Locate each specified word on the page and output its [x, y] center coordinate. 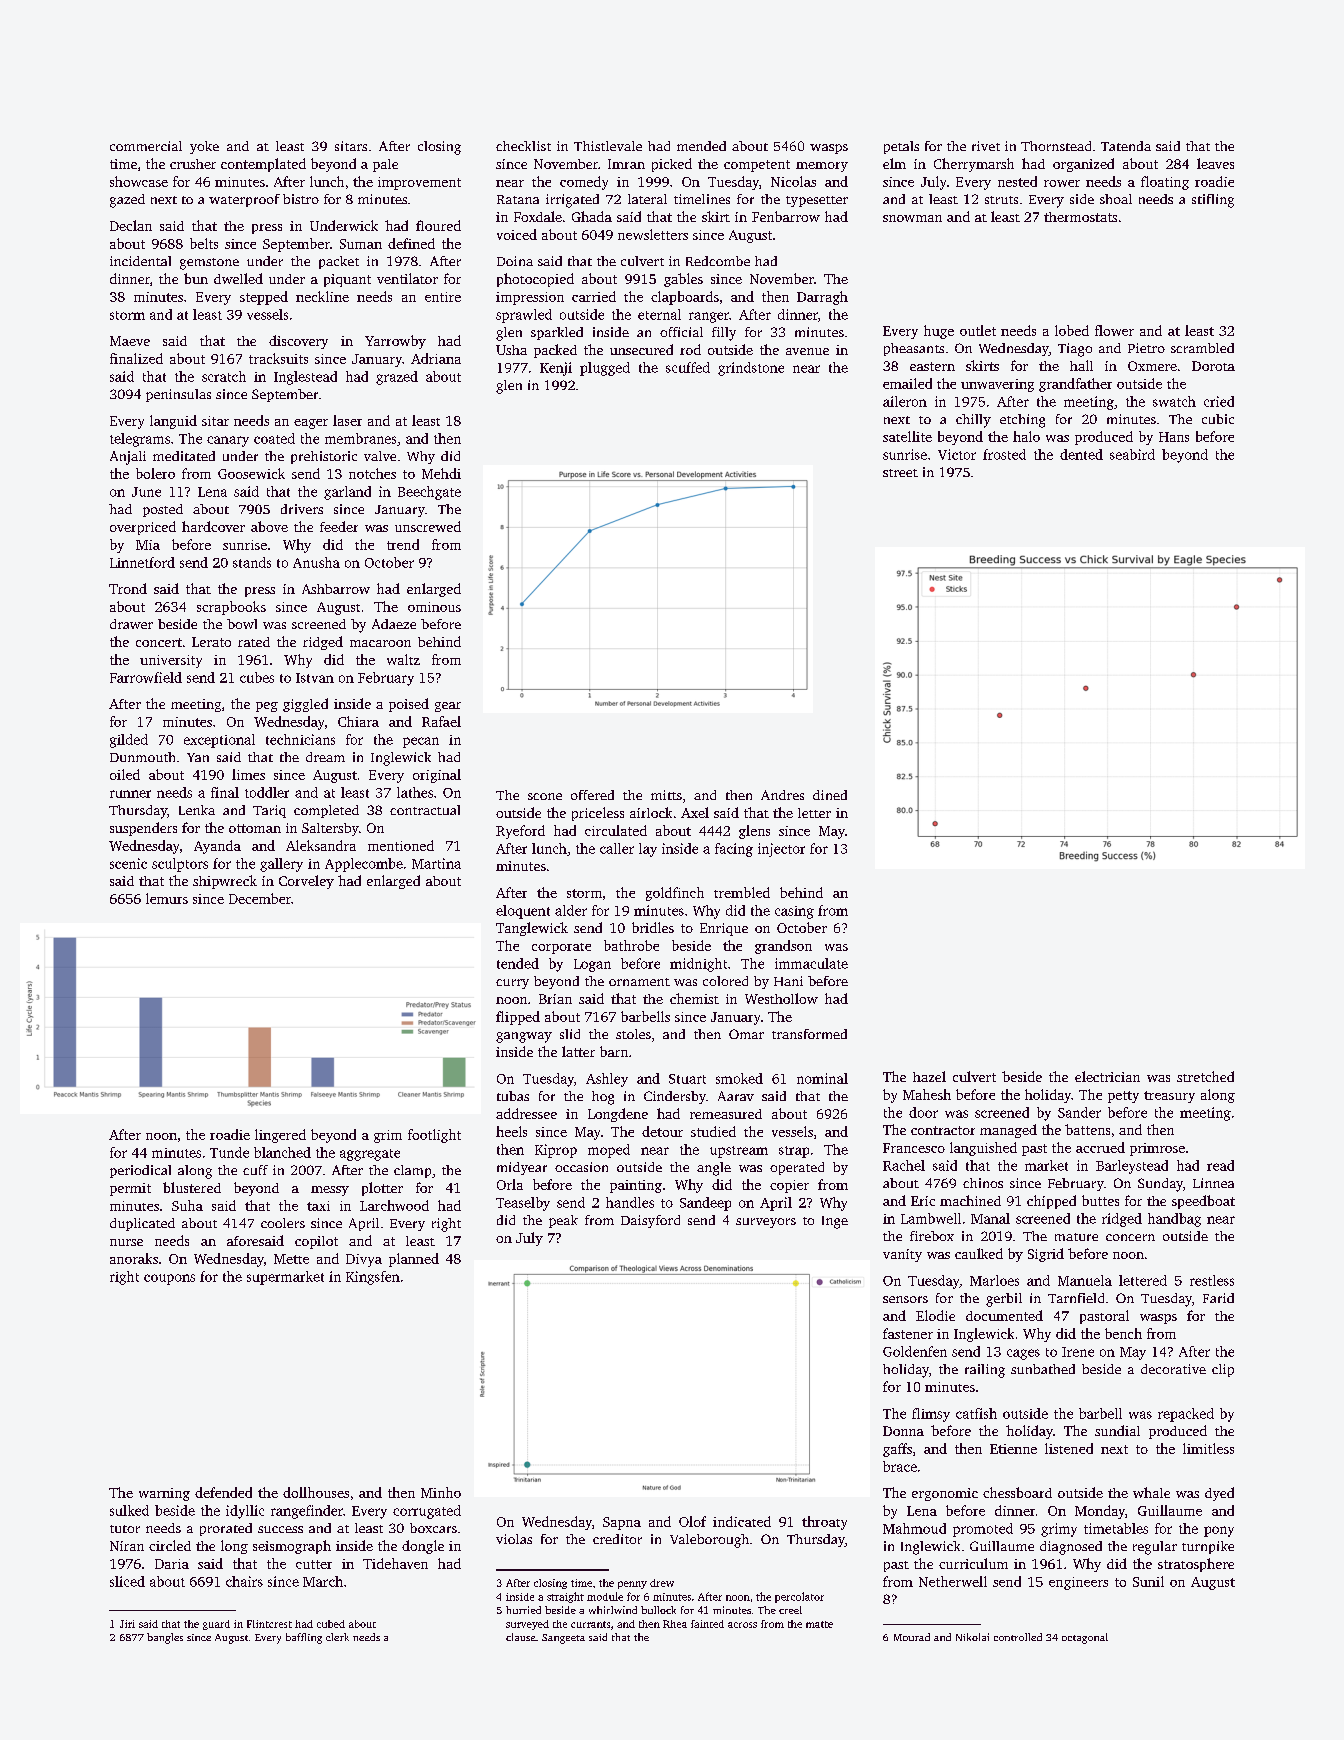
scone [545, 796]
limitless [1208, 1448]
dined [830, 795]
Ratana [518, 199]
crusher [193, 164]
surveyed [527, 1625]
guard [216, 1625]
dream [325, 757]
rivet [986, 146]
